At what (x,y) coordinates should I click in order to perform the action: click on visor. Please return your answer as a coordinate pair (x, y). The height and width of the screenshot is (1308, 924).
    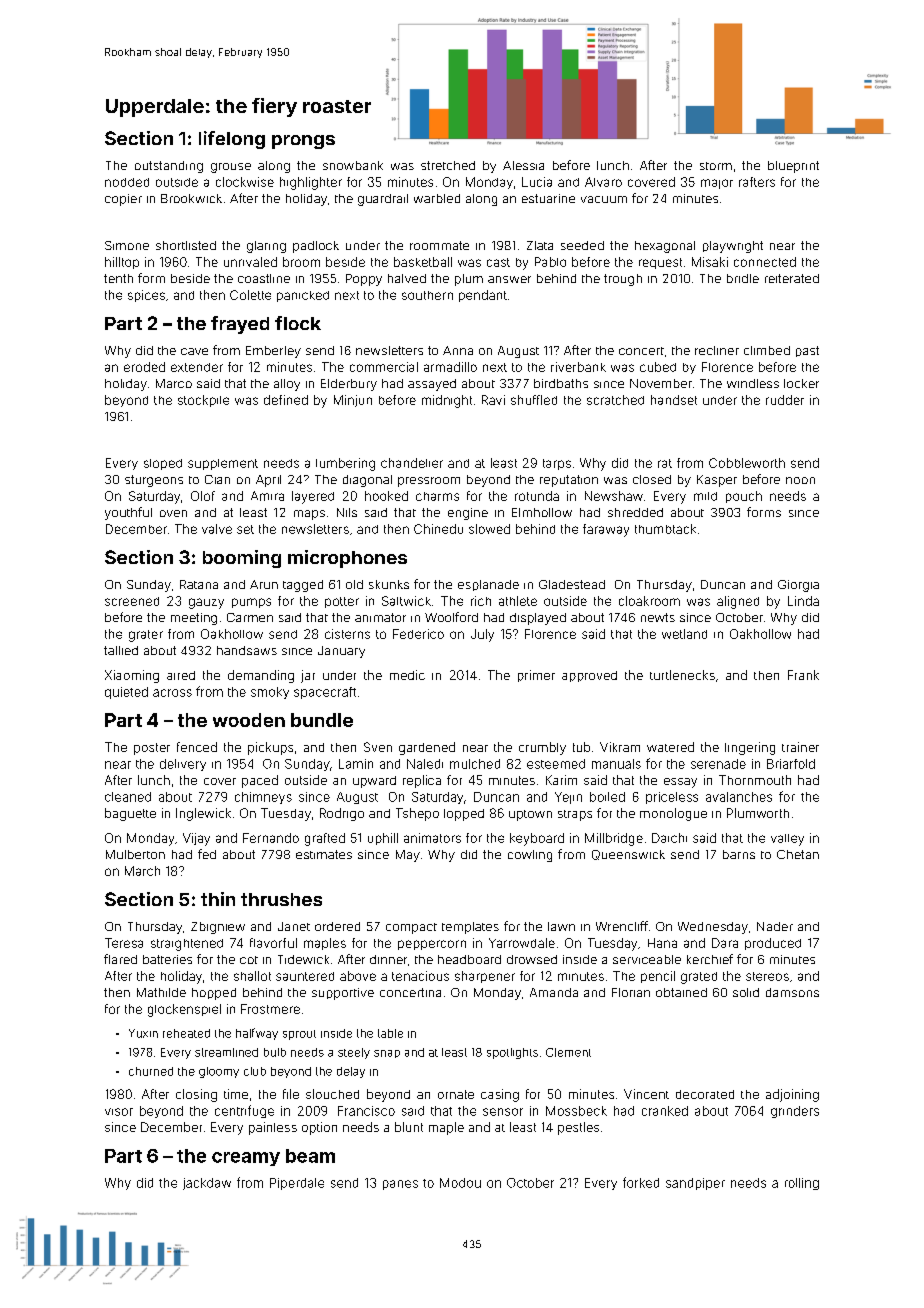
    Looking at the image, I should click on (119, 1112).
